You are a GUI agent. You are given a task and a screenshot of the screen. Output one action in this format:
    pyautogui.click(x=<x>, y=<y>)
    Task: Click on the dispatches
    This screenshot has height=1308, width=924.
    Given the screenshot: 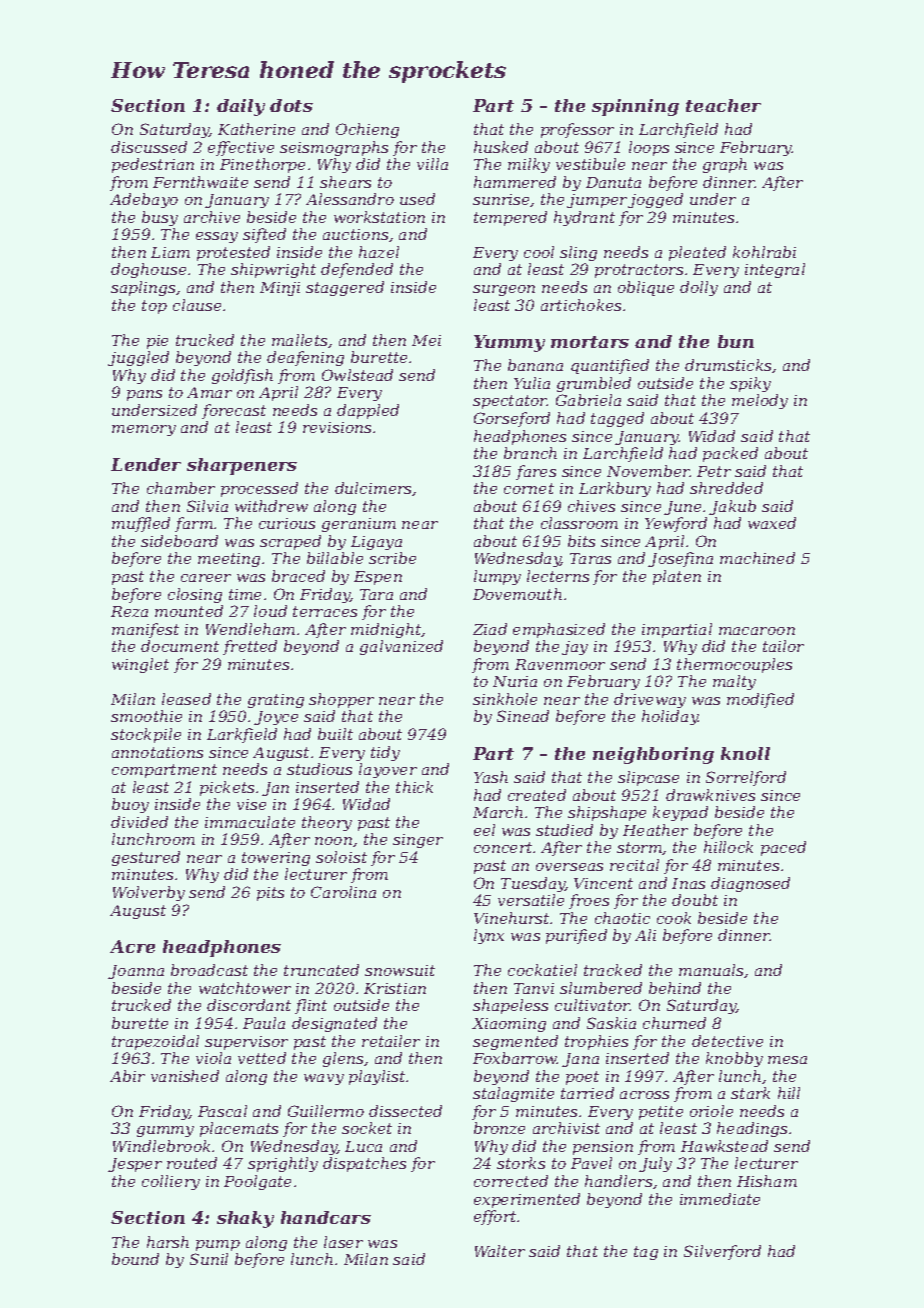 What is the action you would take?
    pyautogui.click(x=364, y=1164)
